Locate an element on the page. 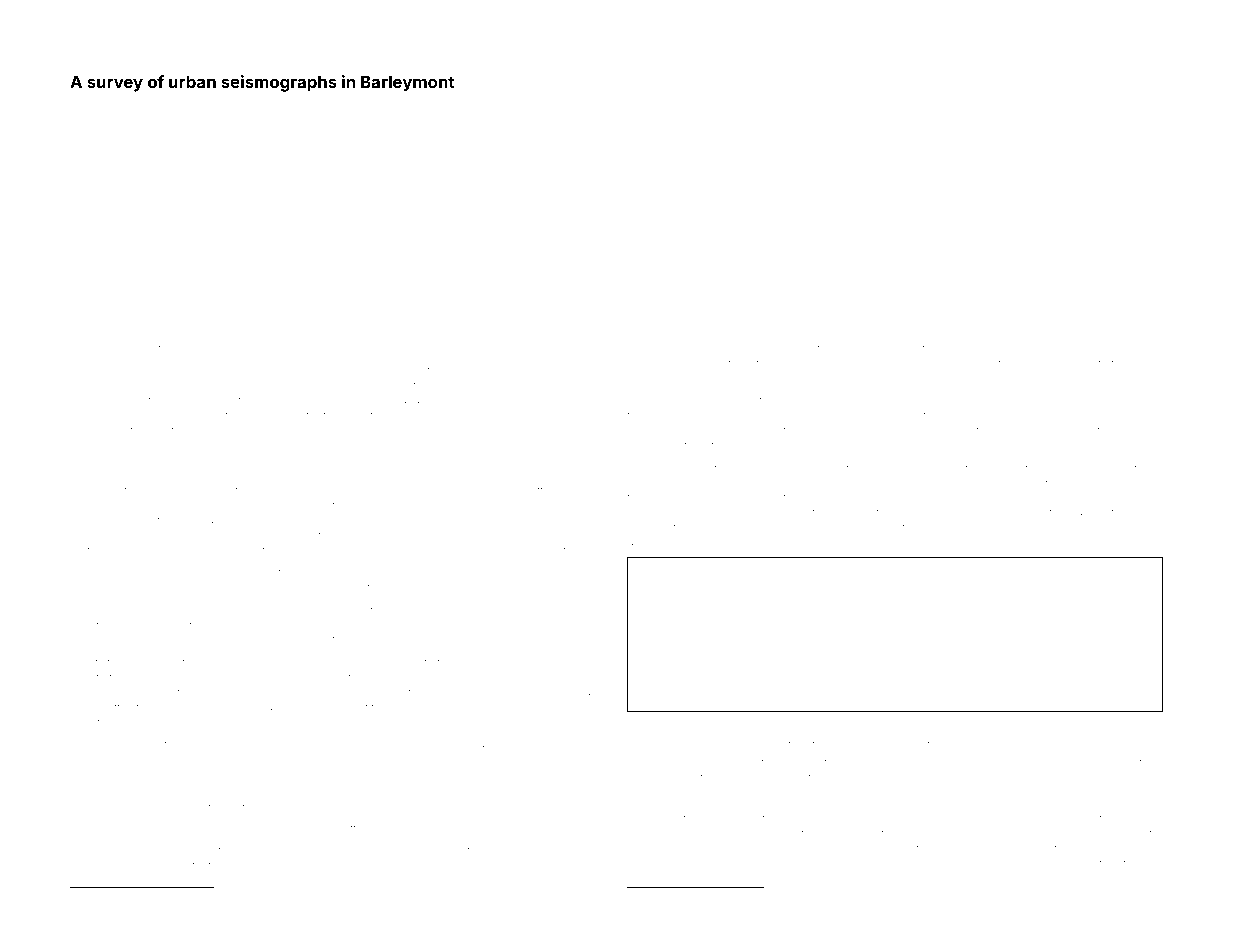 Image resolution: width=1233 pixels, height=952 pixels. sunrise is located at coordinates (150, 766).
